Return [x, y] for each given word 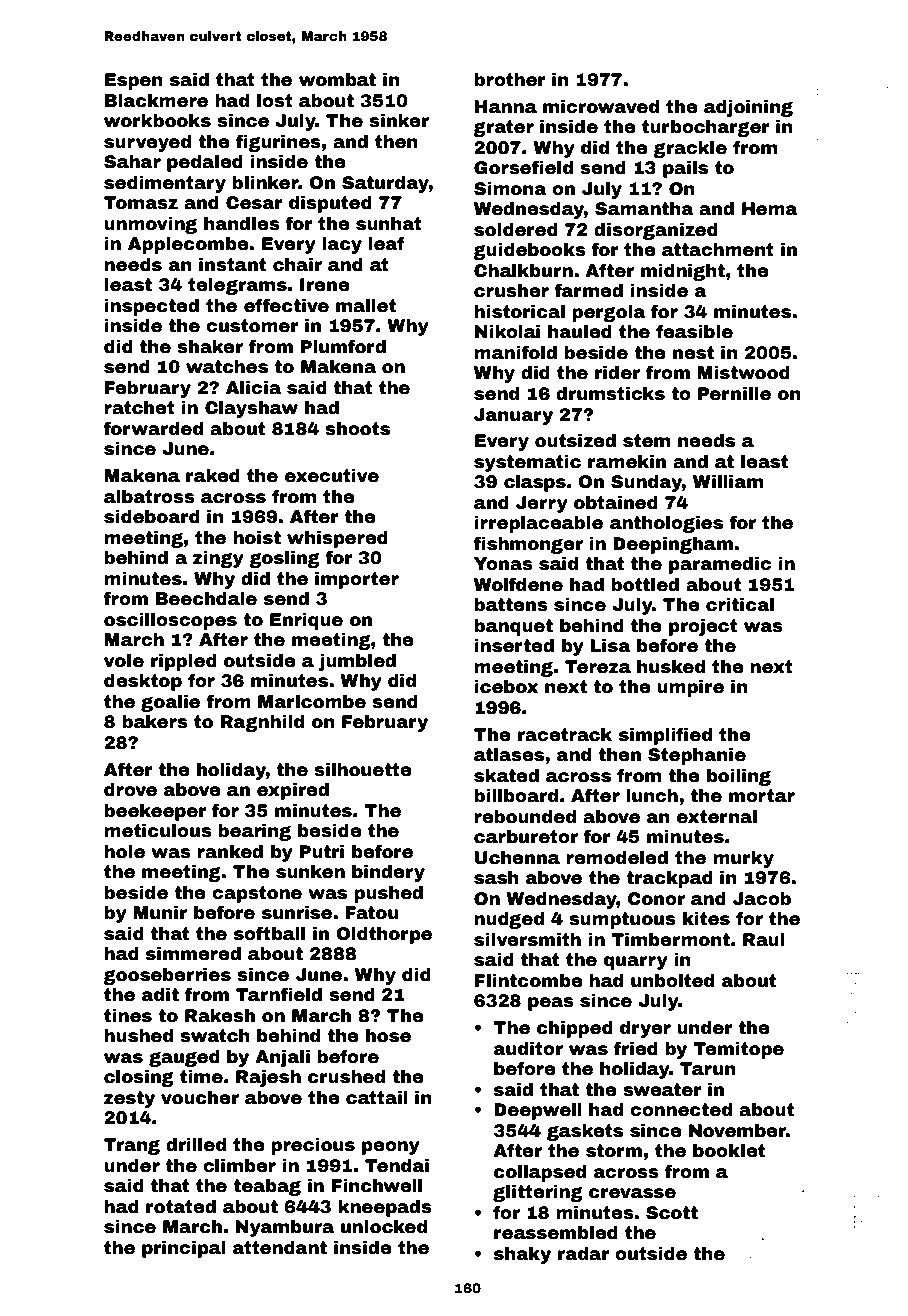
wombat [337, 80]
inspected [152, 307]
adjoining [748, 108]
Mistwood [743, 373]
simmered [193, 954]
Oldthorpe [384, 935]
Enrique [306, 621]
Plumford [343, 346]
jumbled [357, 662]
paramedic [720, 565]
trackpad [669, 879]
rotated [181, 1207]
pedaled [205, 163]
